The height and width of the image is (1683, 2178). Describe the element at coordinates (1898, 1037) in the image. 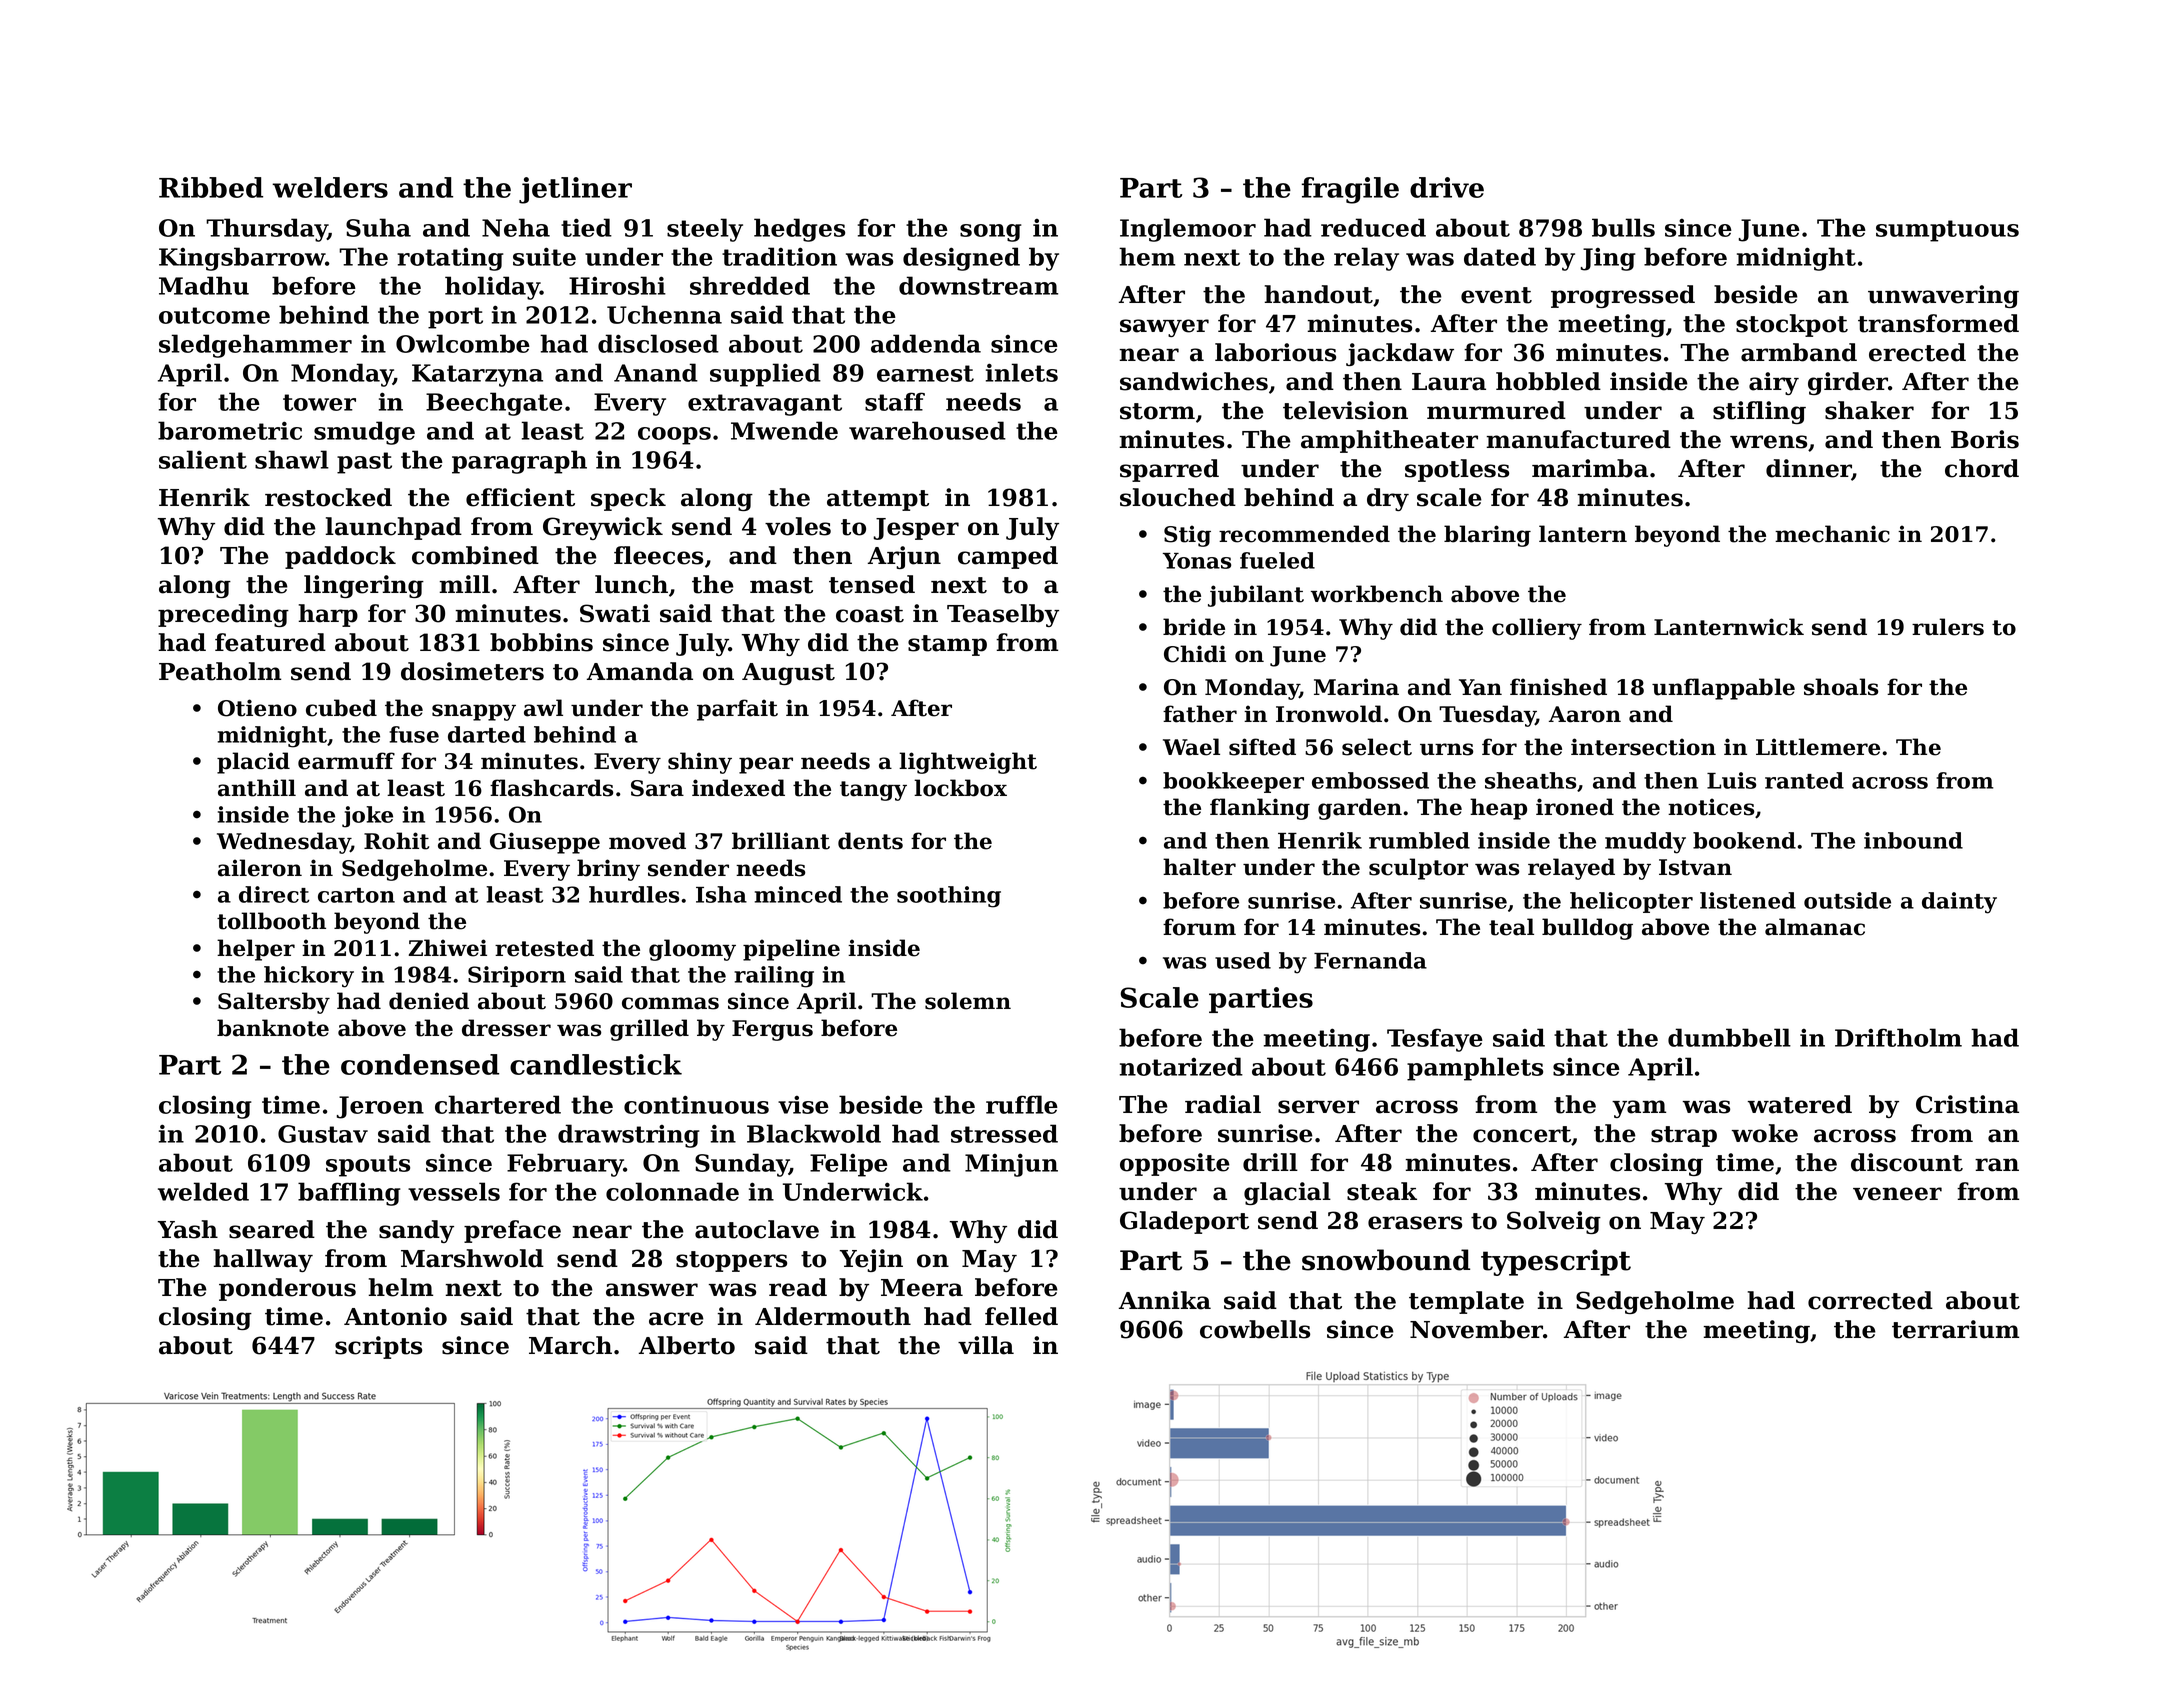

I see `Driftholm` at that location.
